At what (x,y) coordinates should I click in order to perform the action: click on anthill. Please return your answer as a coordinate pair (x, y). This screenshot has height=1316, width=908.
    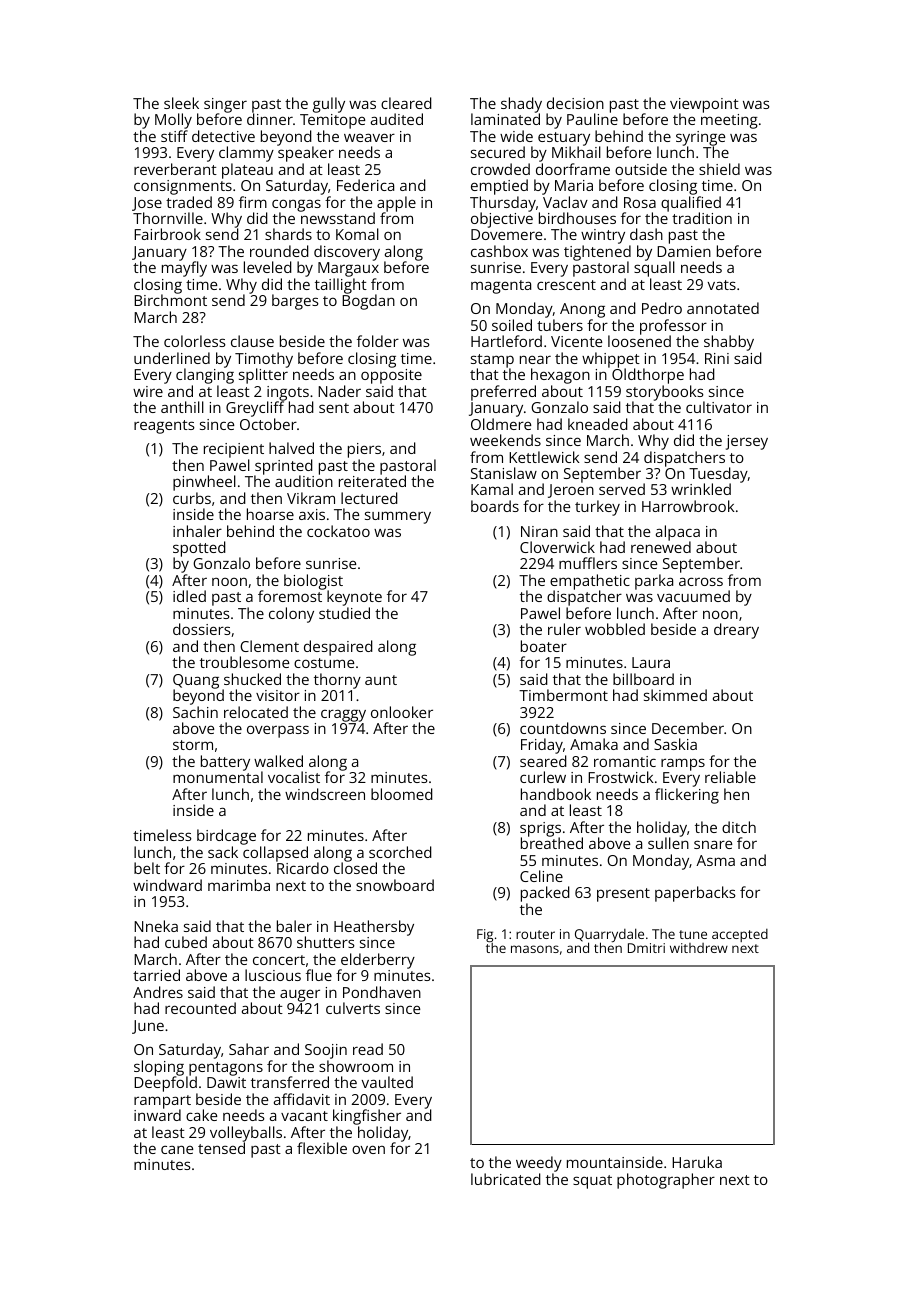
    Looking at the image, I should click on (182, 407).
